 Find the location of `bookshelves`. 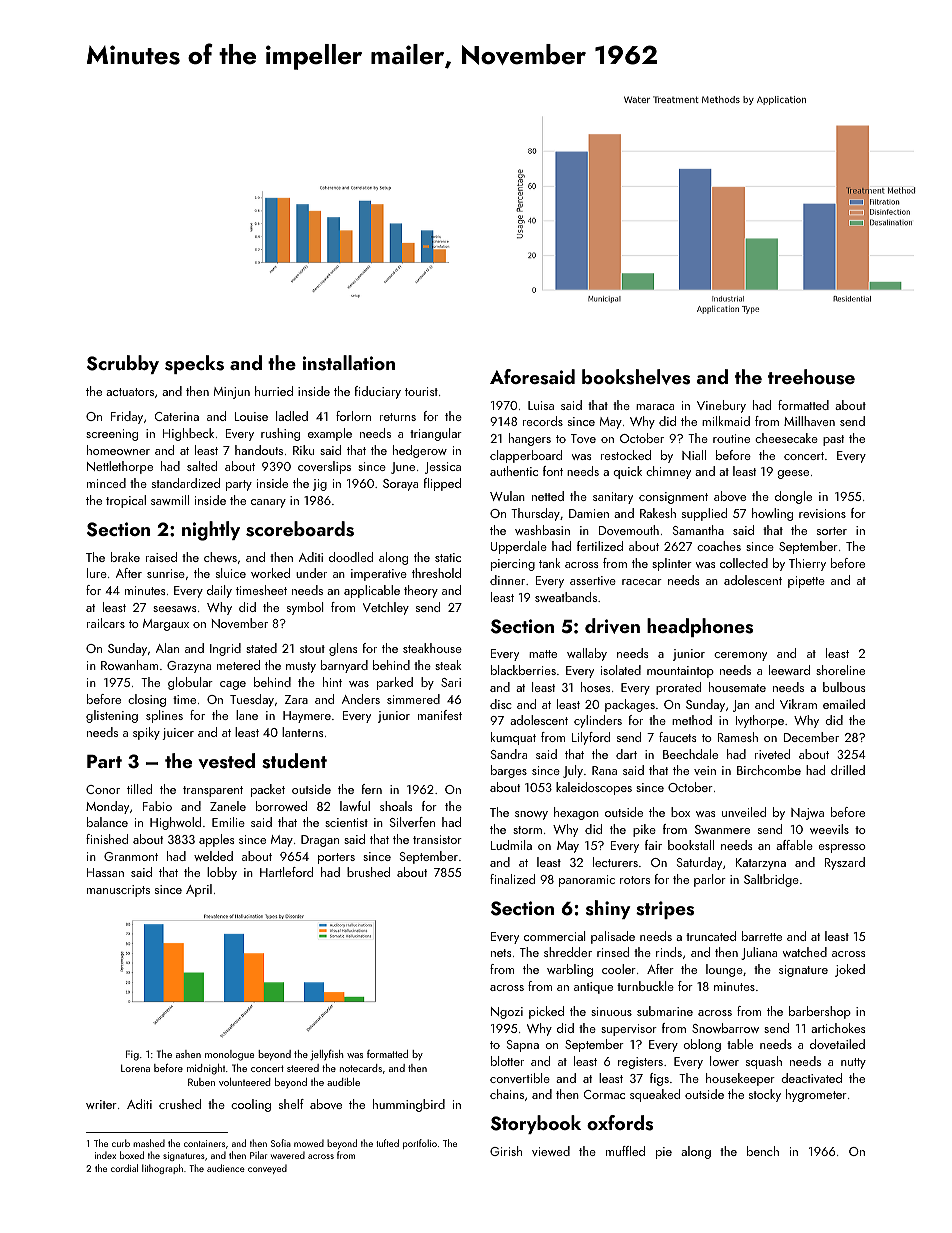

bookshelves is located at coordinates (636, 377).
